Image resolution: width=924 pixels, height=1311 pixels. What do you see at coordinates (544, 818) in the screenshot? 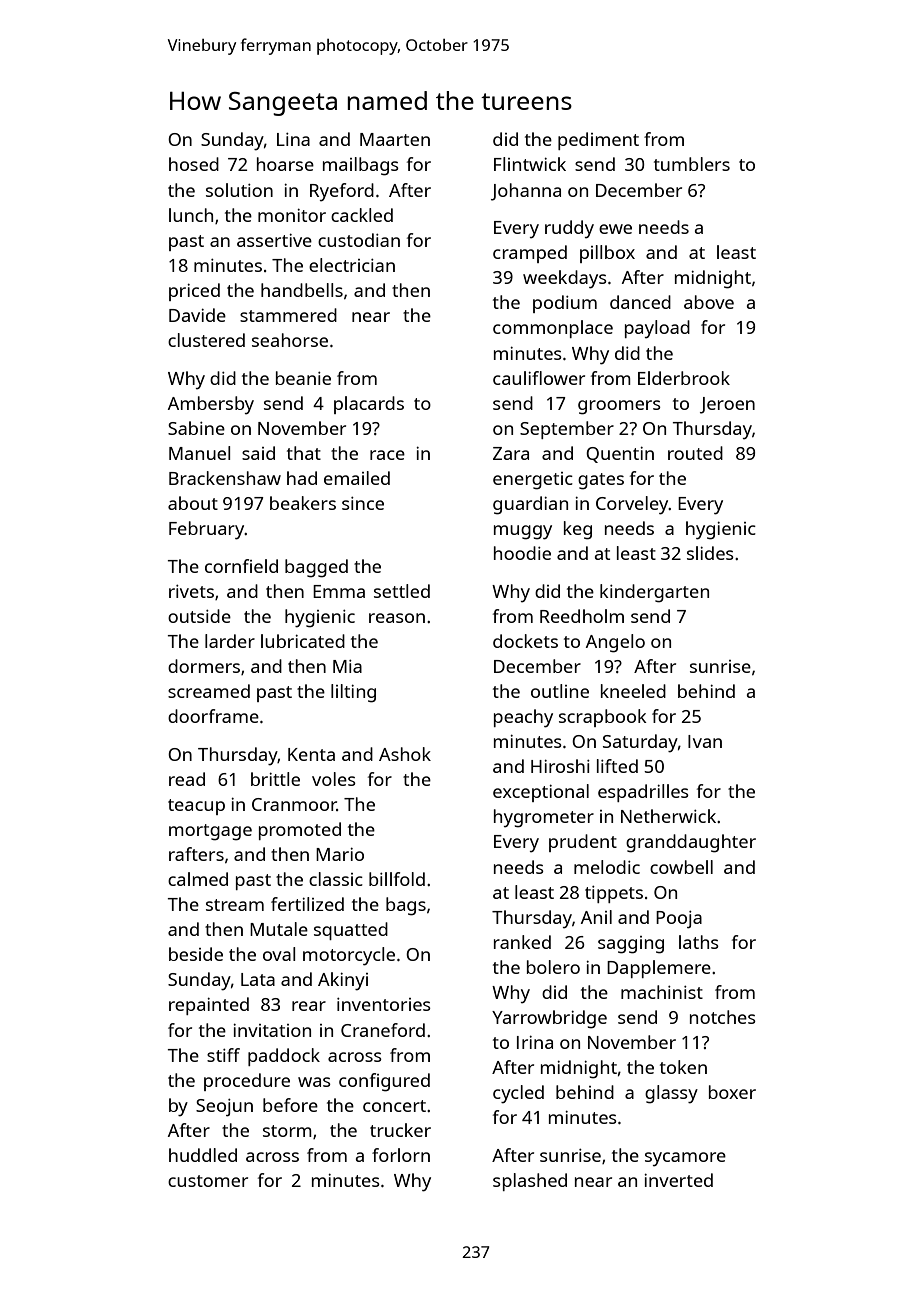
I see `hygrometer` at bounding box center [544, 818].
